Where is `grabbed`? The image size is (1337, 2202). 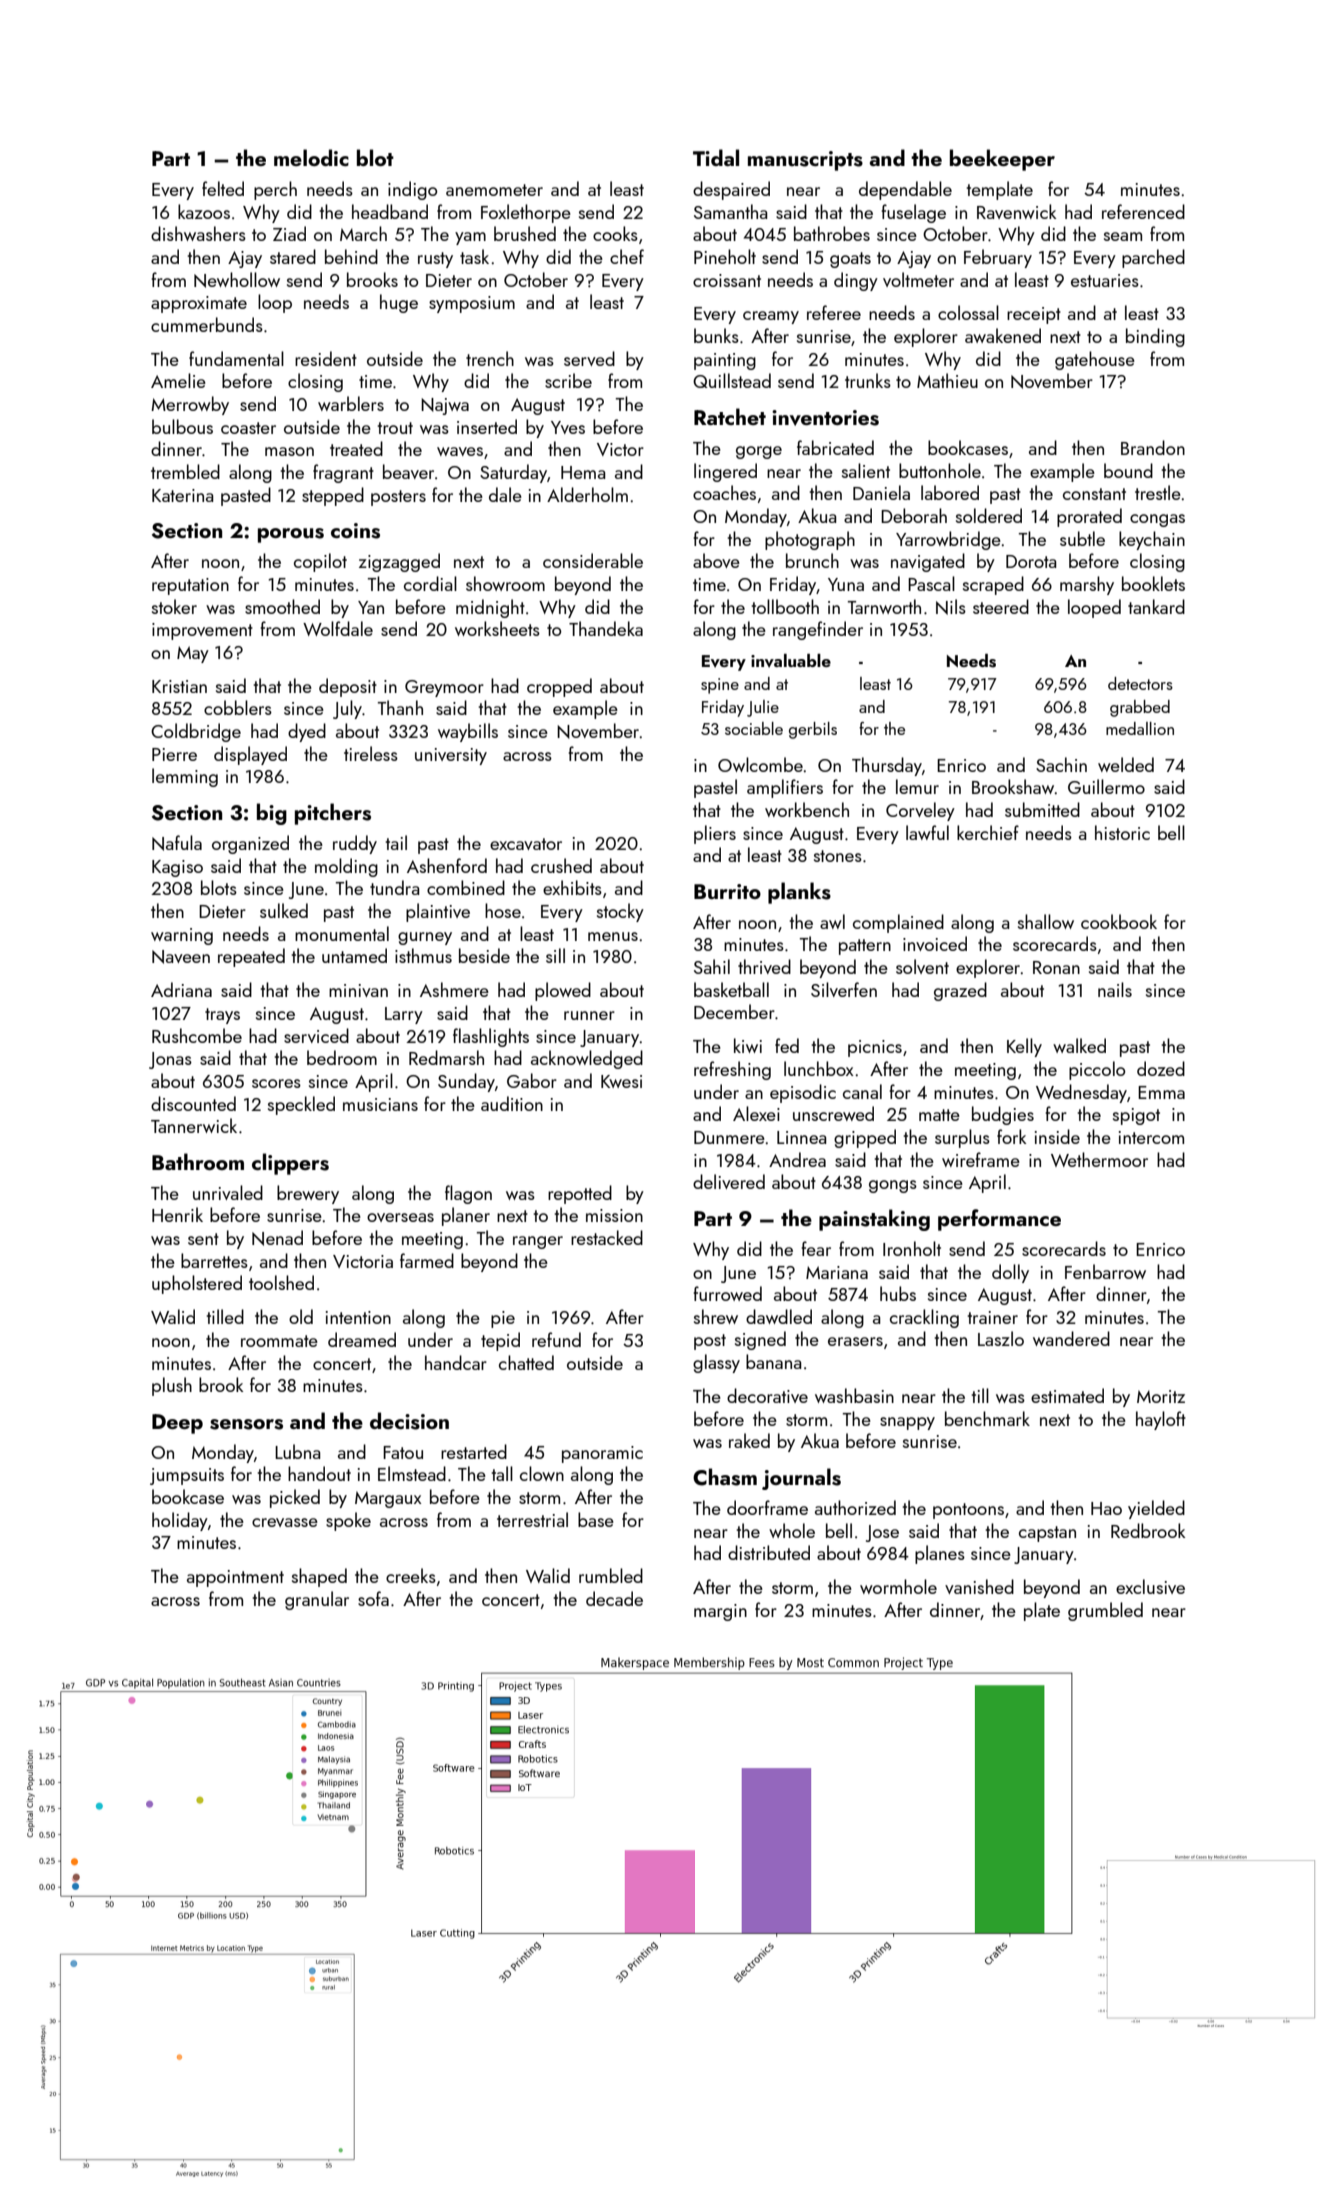 grabbed is located at coordinates (1140, 708).
